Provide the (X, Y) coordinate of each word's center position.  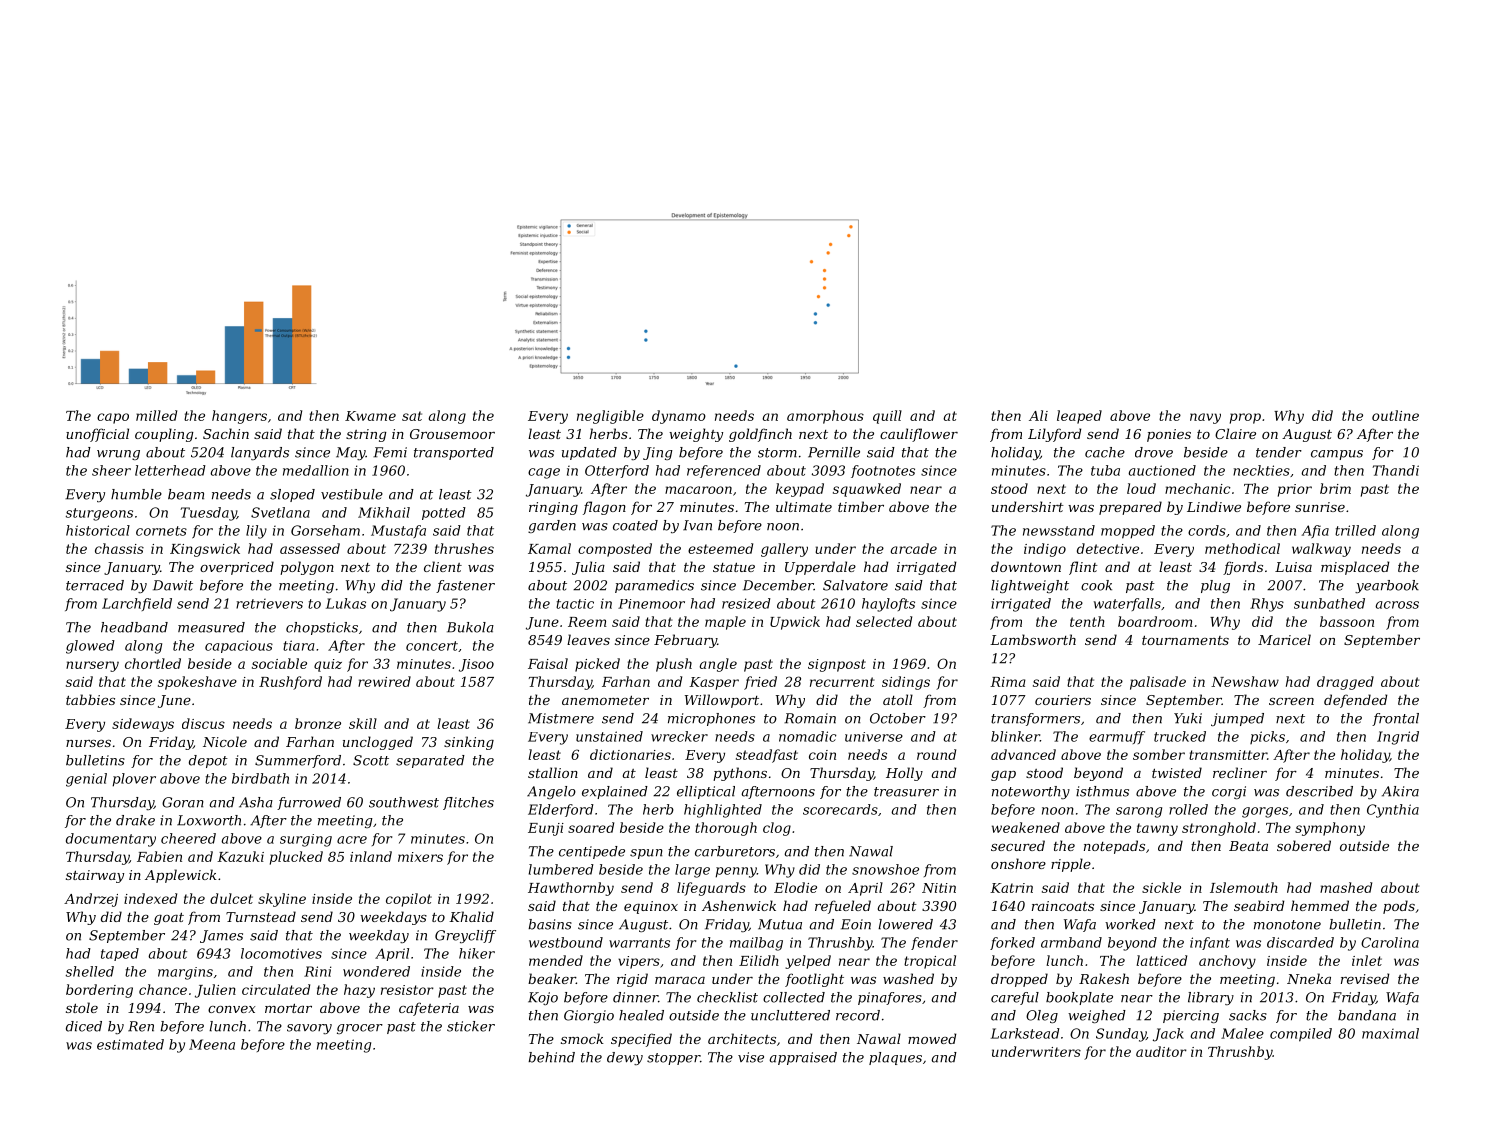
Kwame (370, 416)
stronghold (1219, 829)
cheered (188, 838)
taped (120, 954)
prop (1245, 418)
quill (887, 417)
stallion (553, 772)
